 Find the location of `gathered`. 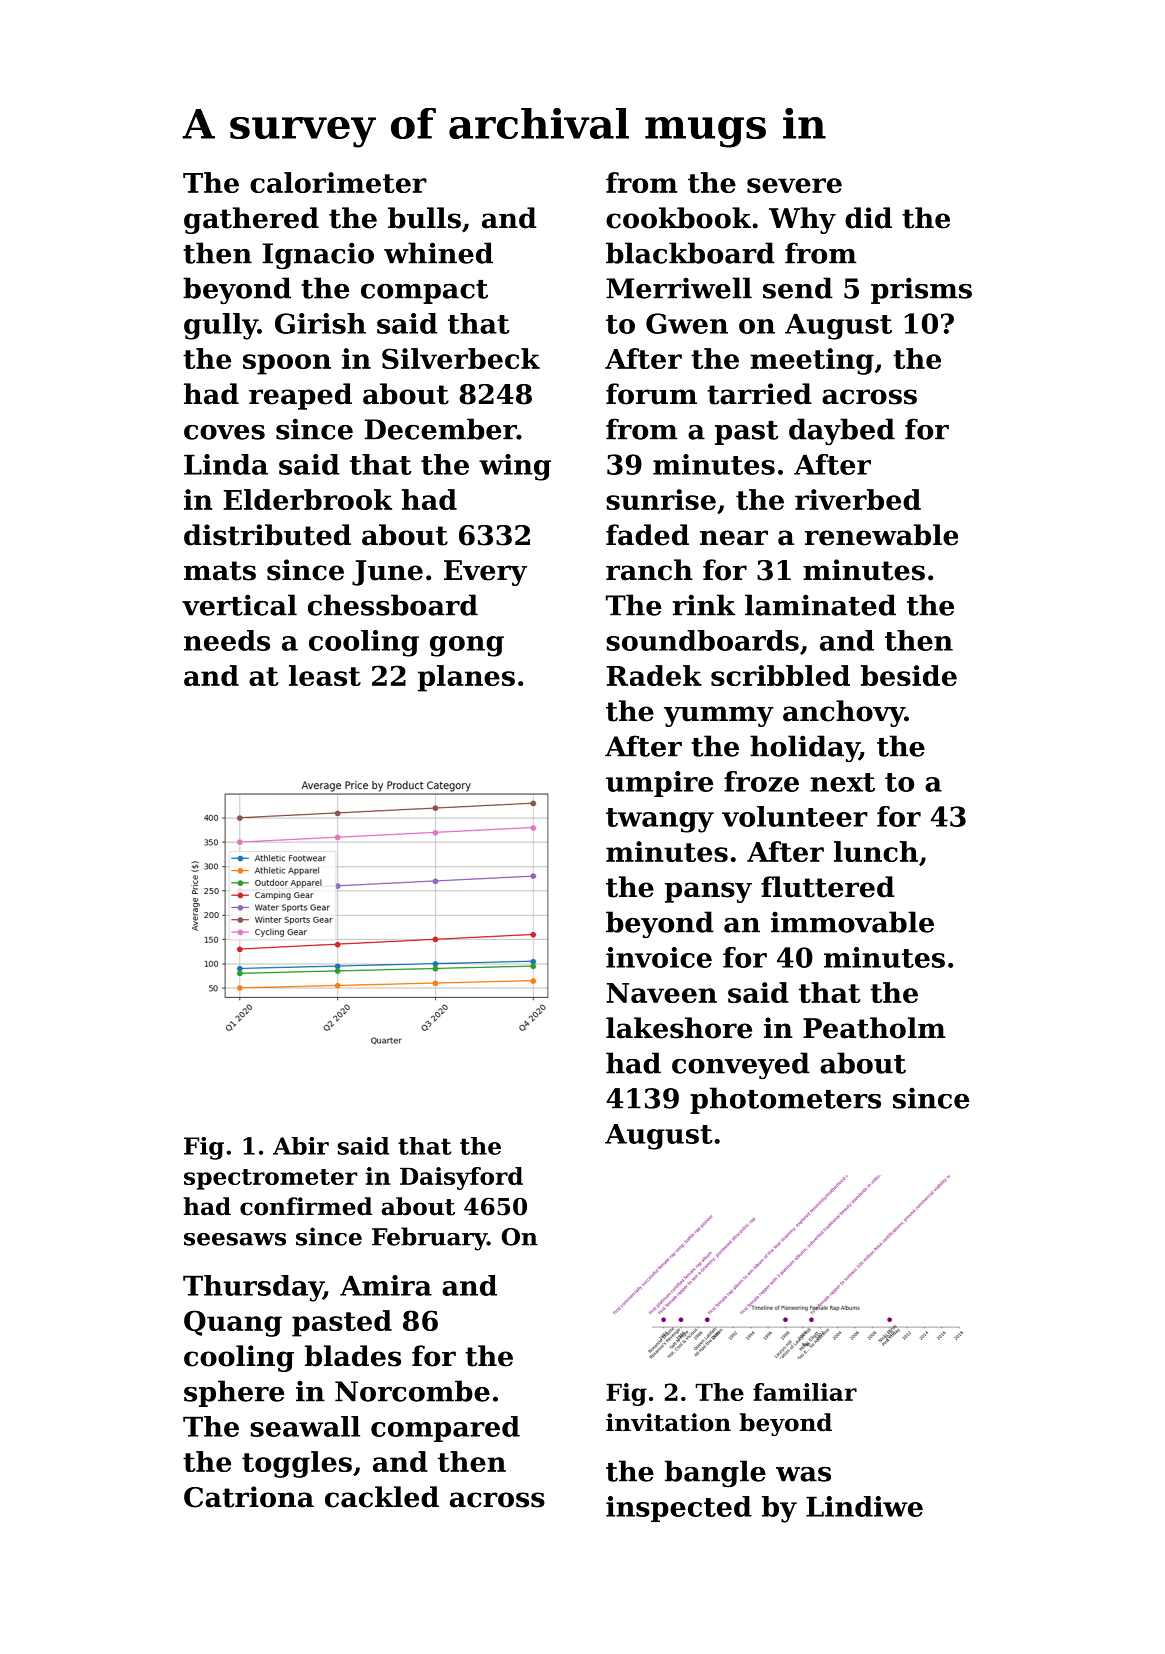

gathered is located at coordinates (251, 220).
